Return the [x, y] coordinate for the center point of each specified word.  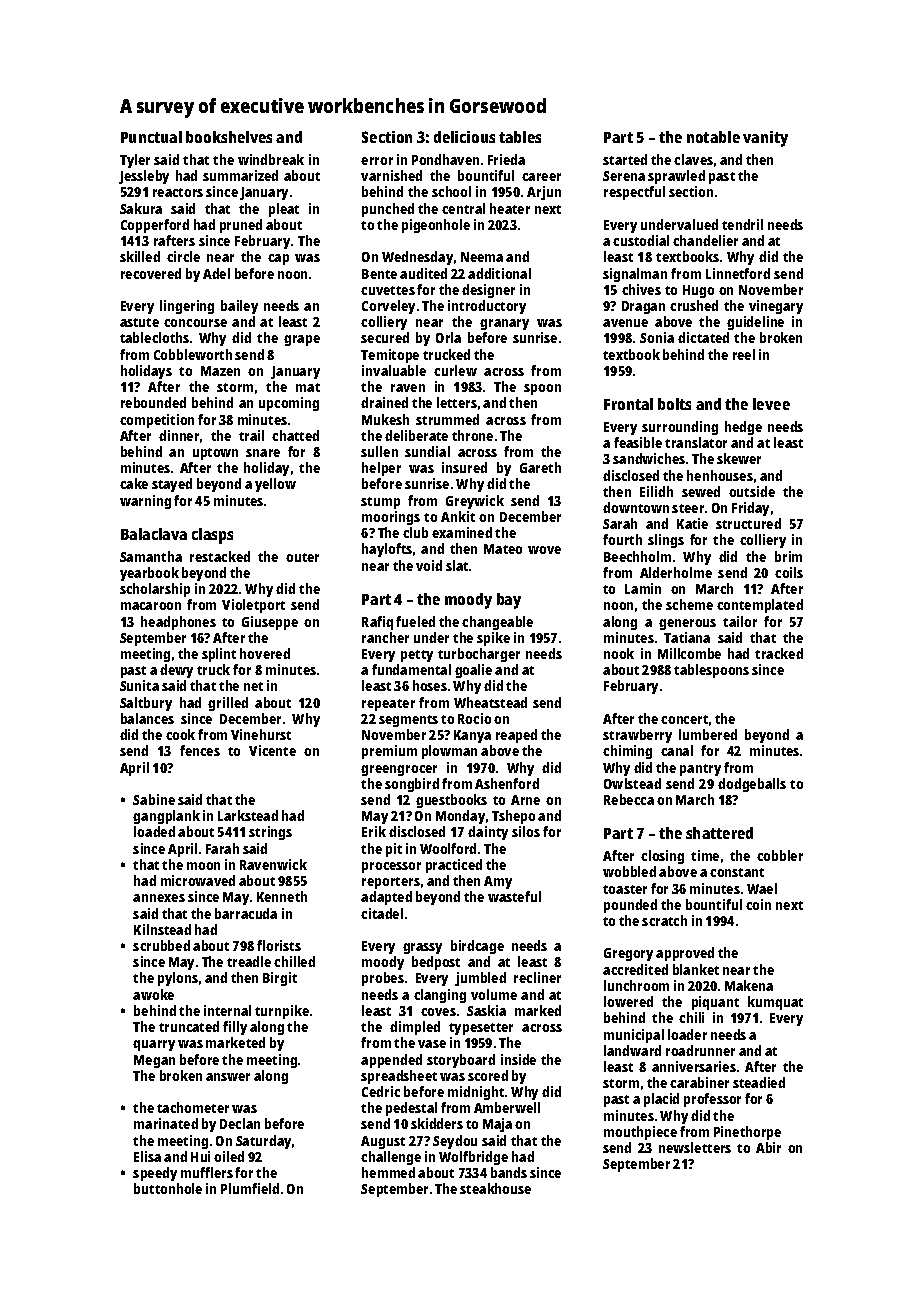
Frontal [628, 404]
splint [219, 655]
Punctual [151, 137]
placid [661, 1100]
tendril [742, 224]
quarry [154, 1045]
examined [462, 532]
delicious [464, 137]
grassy [422, 948]
